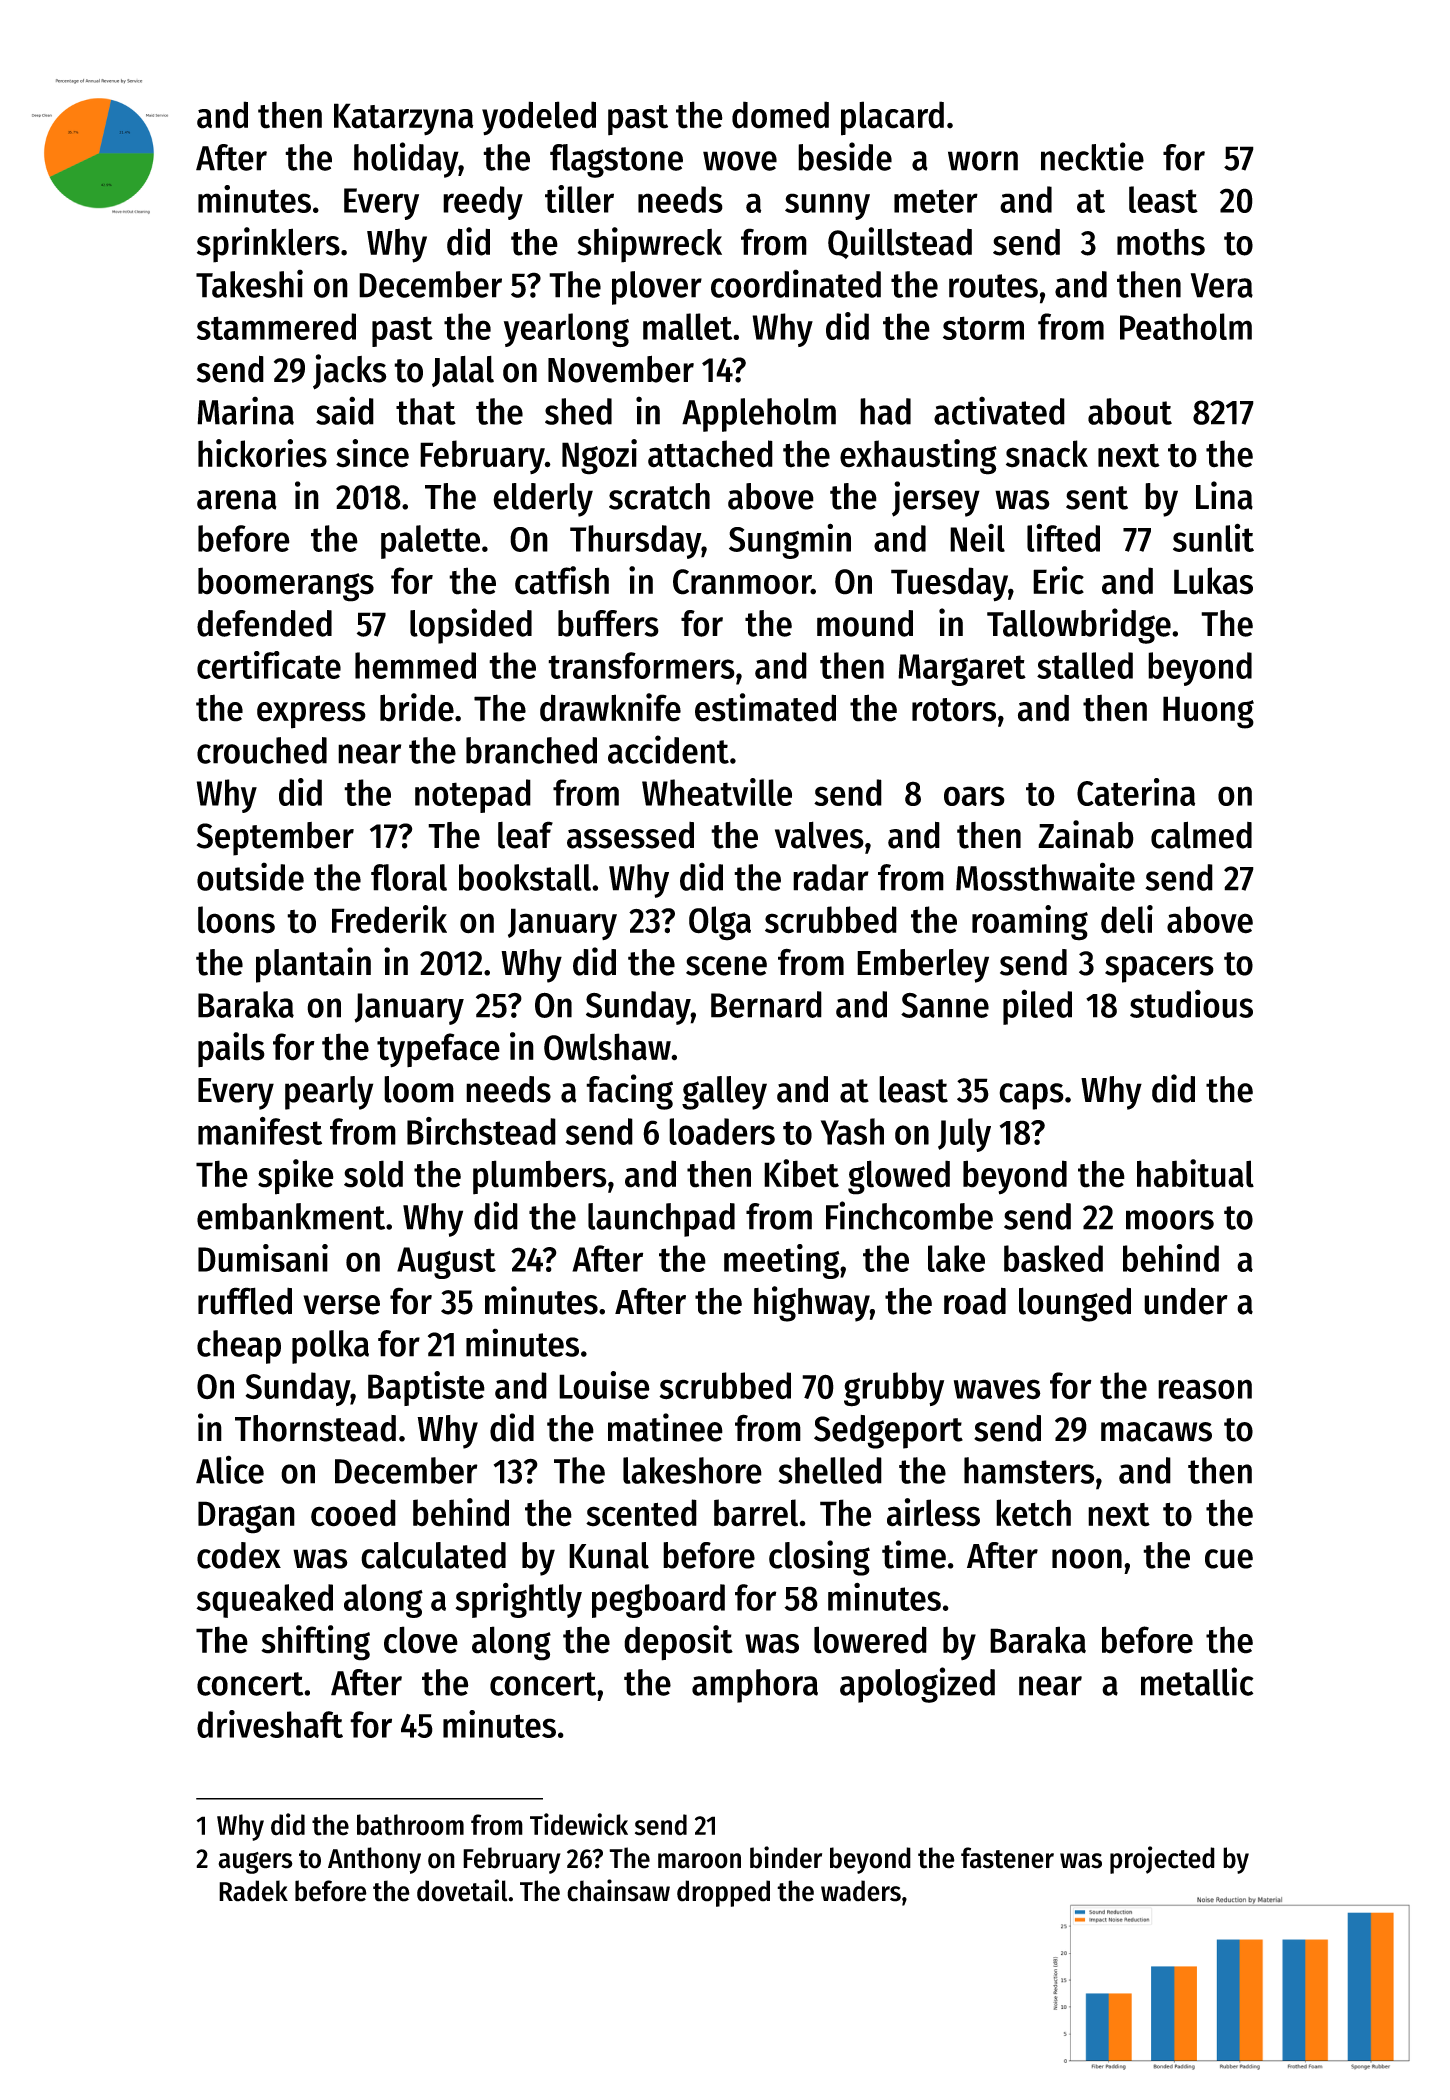 The image size is (1450, 2100). Describe the element at coordinates (438, 1050) in the image. I see `typeface` at that location.
